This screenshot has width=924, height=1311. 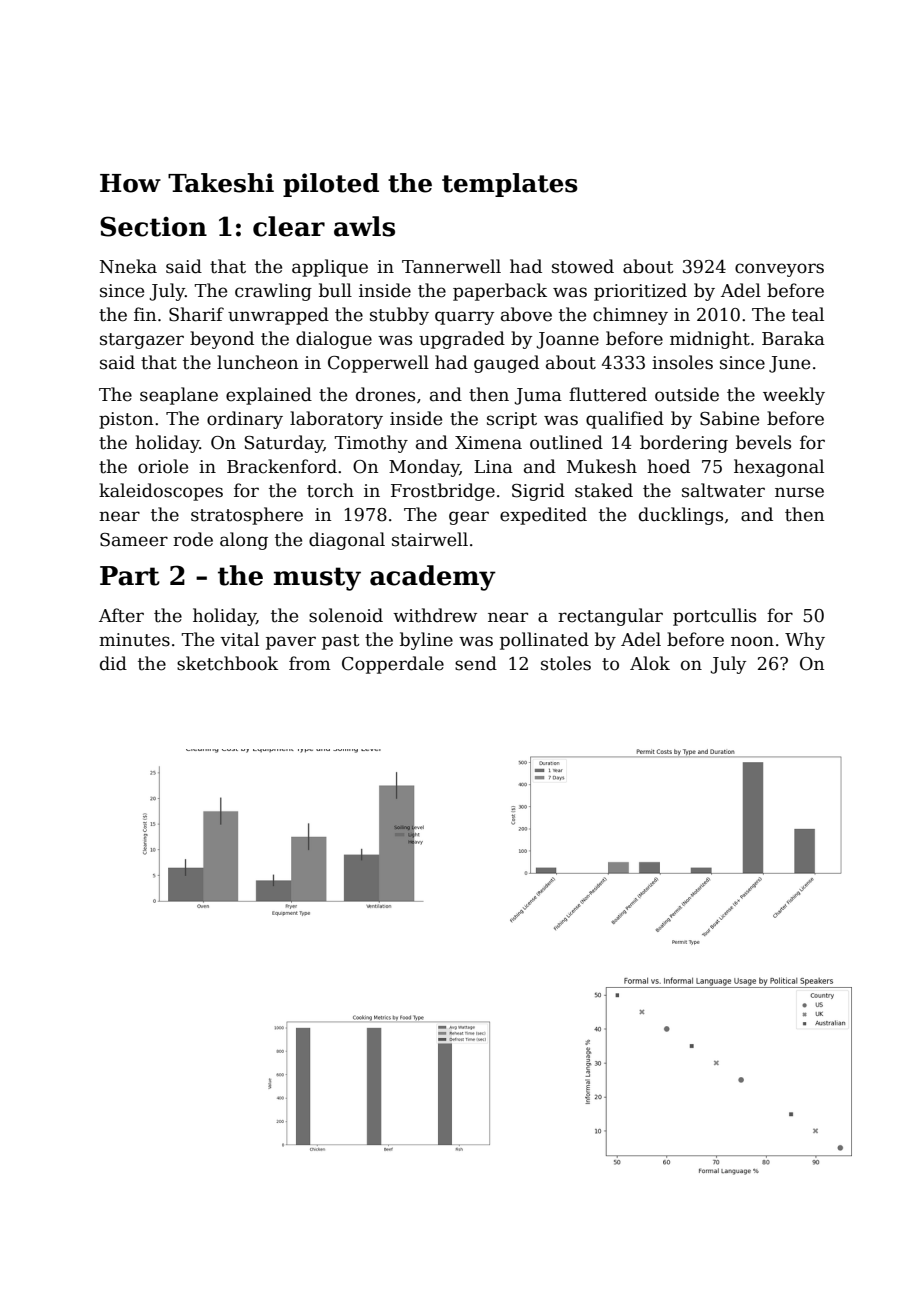 I want to click on Sigrid, so click(x=538, y=492).
